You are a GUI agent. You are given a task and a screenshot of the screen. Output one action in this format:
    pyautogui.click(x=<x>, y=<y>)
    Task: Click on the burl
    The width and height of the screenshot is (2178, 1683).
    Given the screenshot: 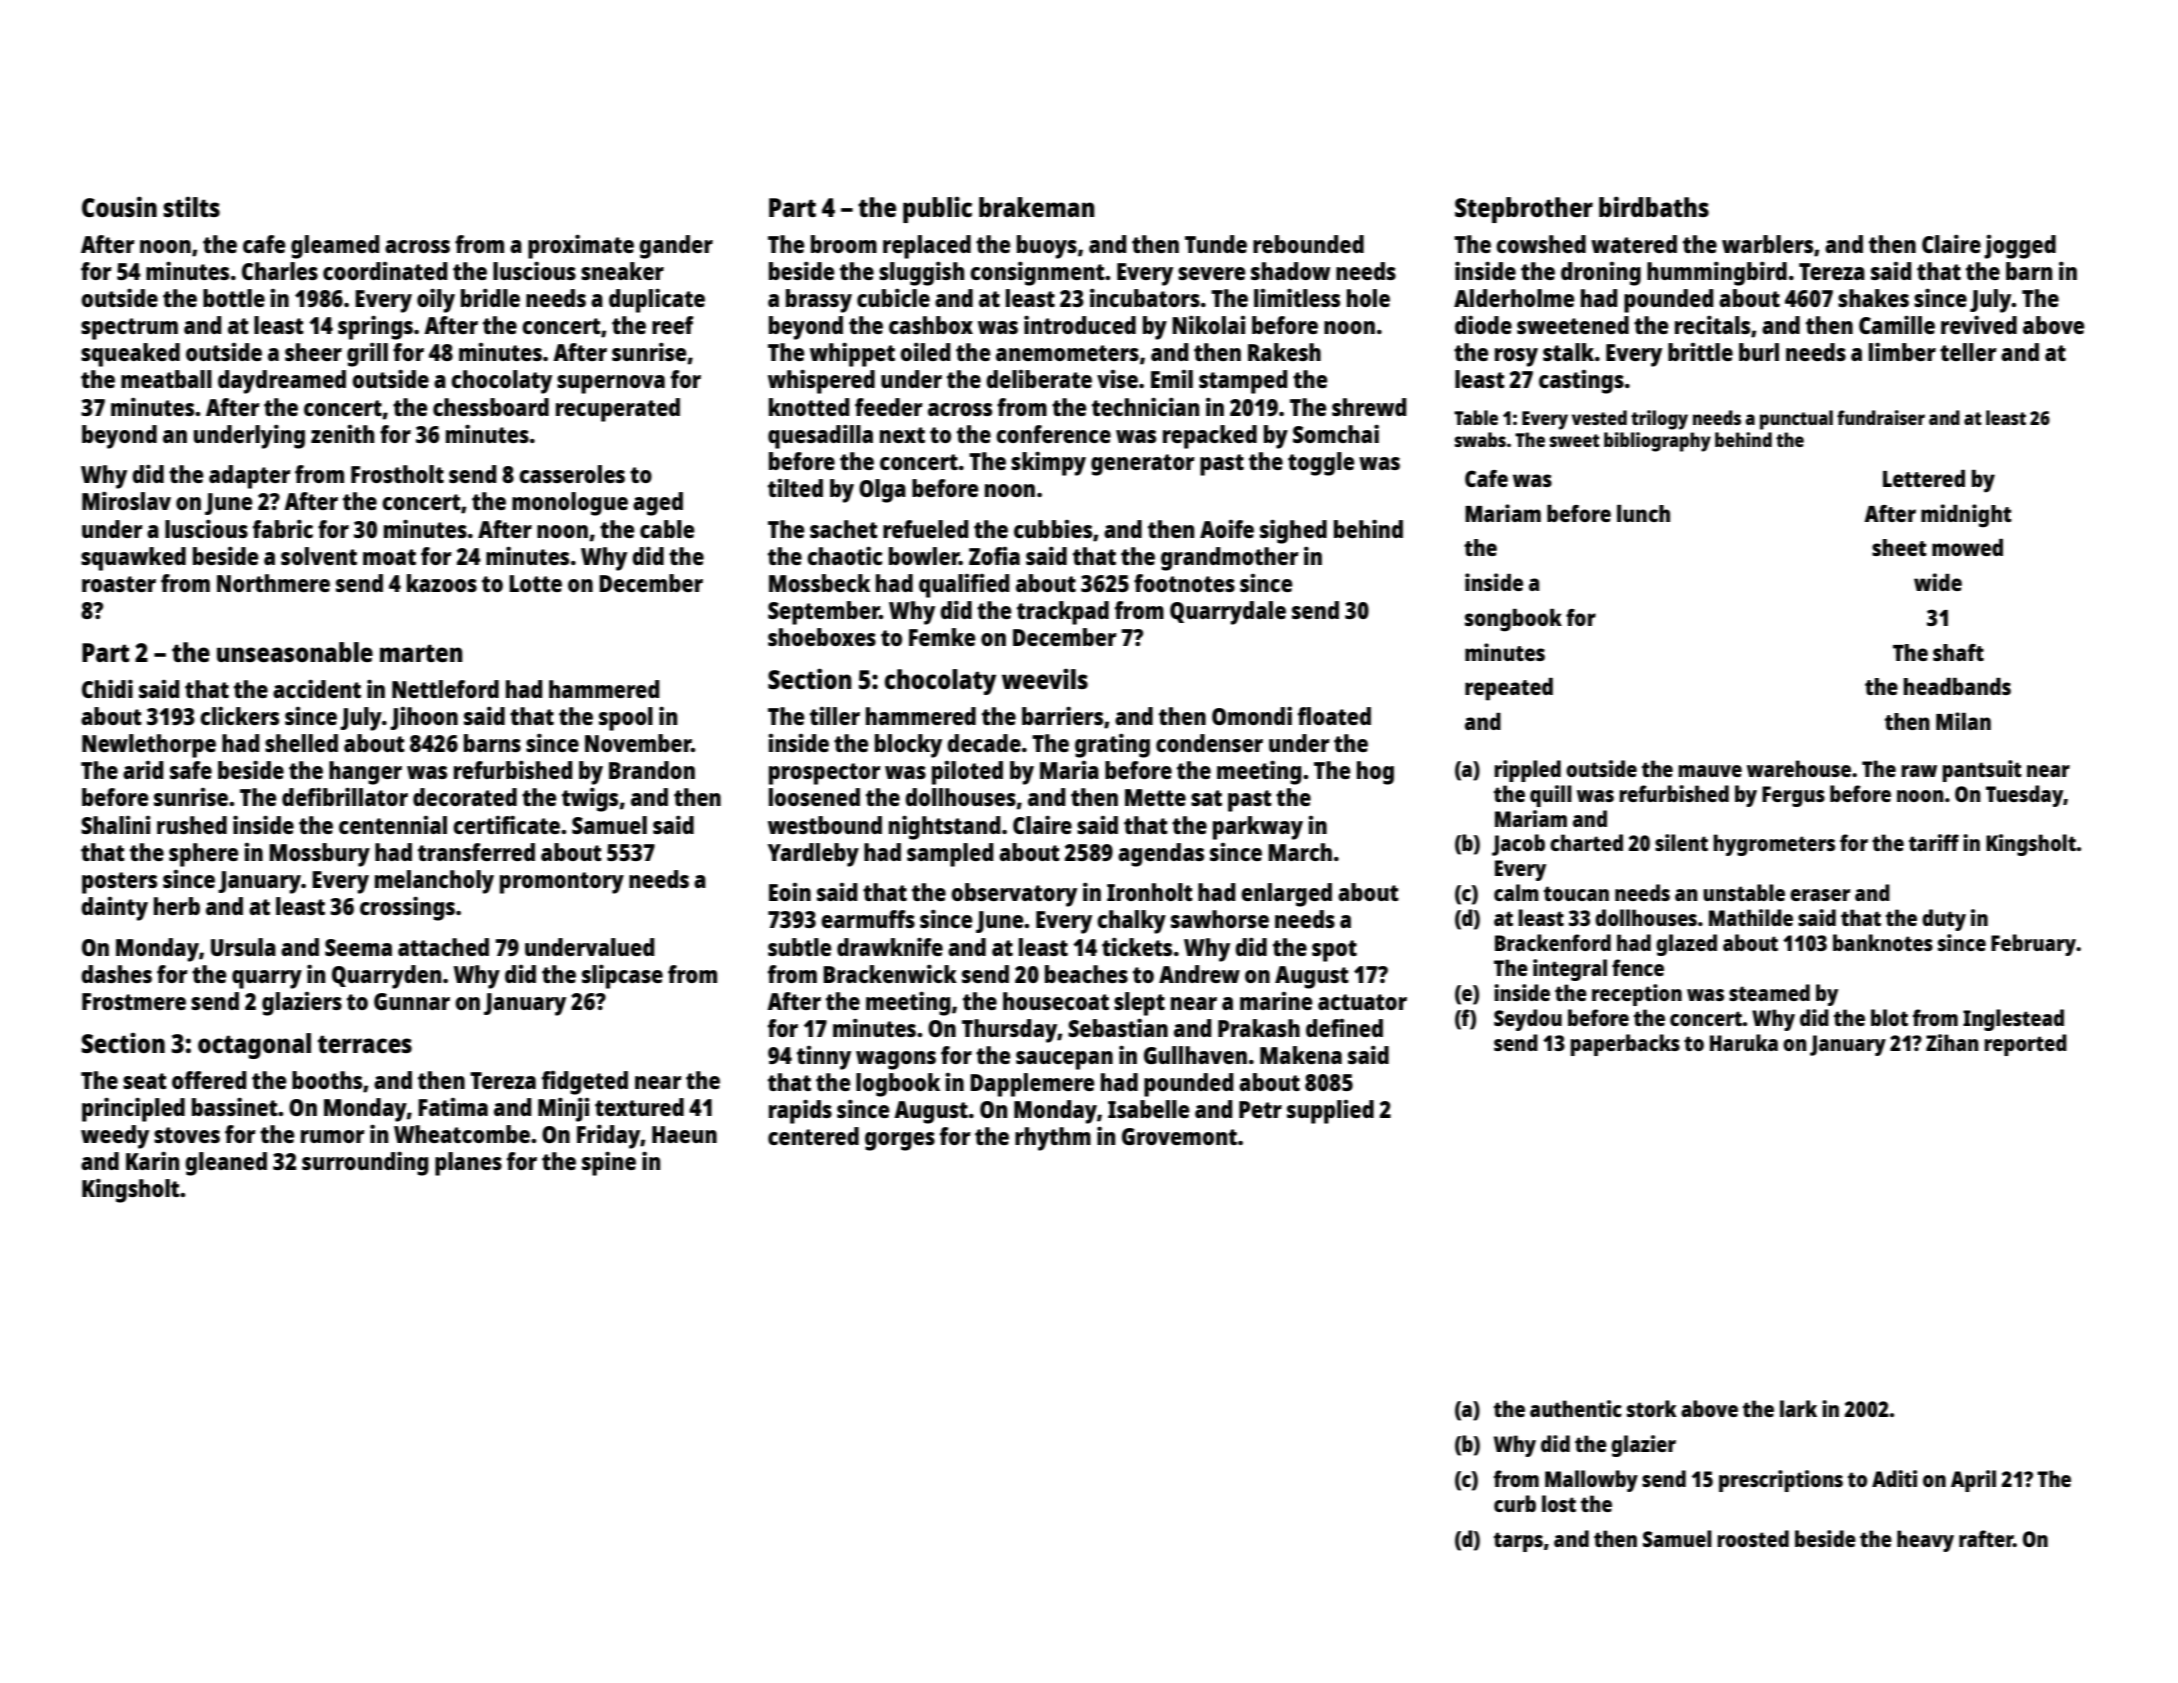 What is the action you would take?
    pyautogui.click(x=1759, y=352)
